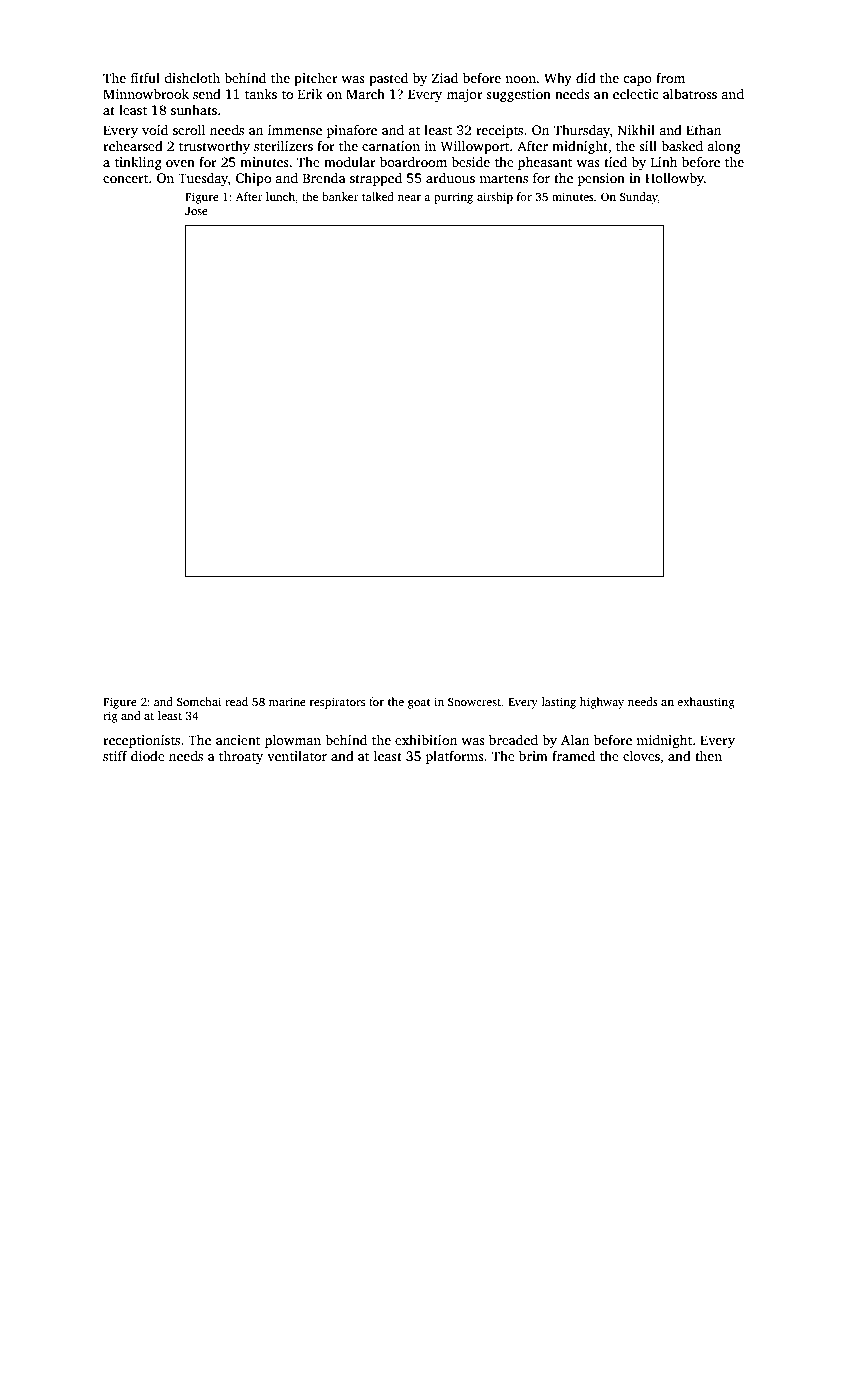 Image resolution: width=849 pixels, height=1400 pixels. What do you see at coordinates (378, 196) in the screenshot?
I see `talked` at bounding box center [378, 196].
